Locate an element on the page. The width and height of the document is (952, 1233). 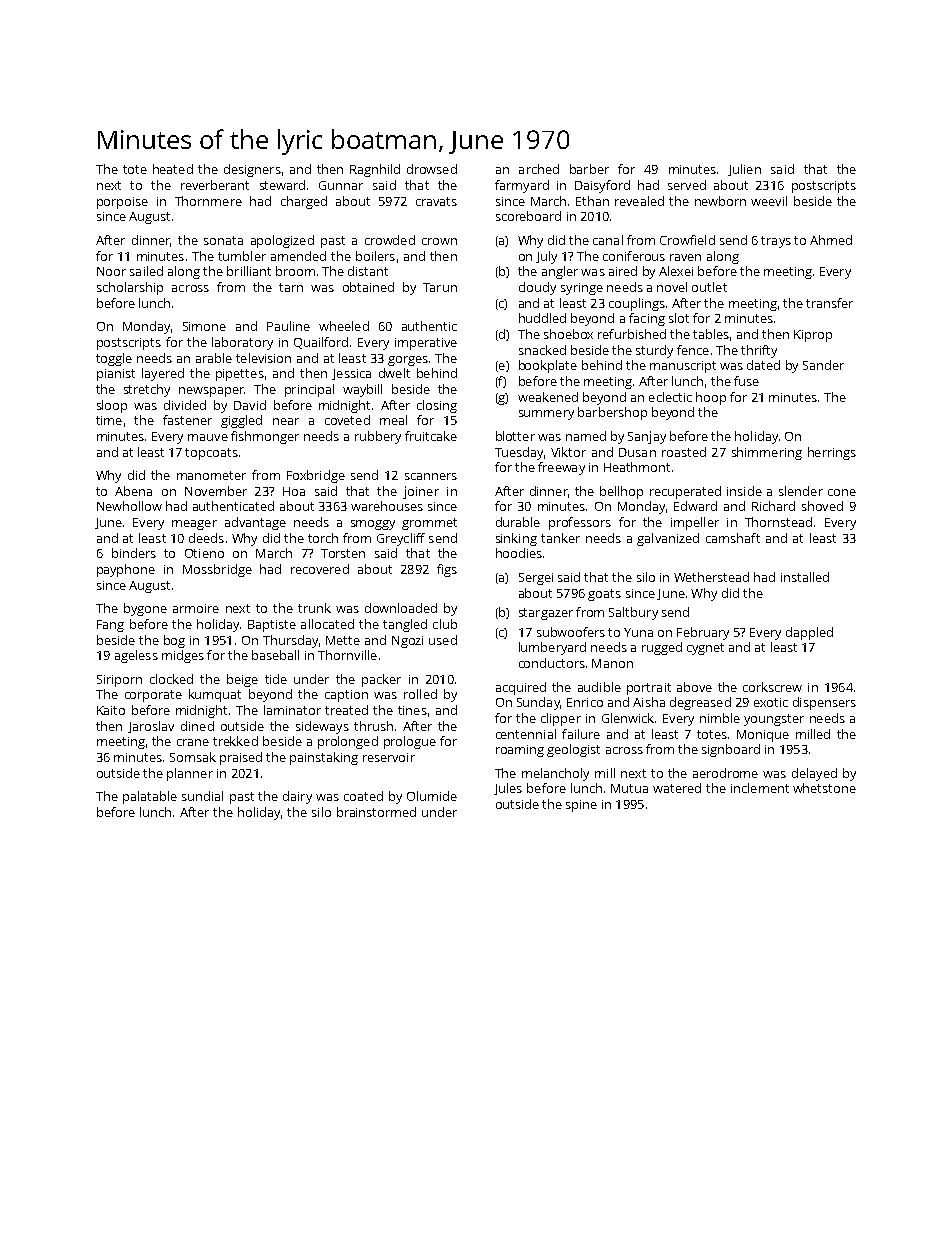
Ragnhild is located at coordinates (375, 170).
